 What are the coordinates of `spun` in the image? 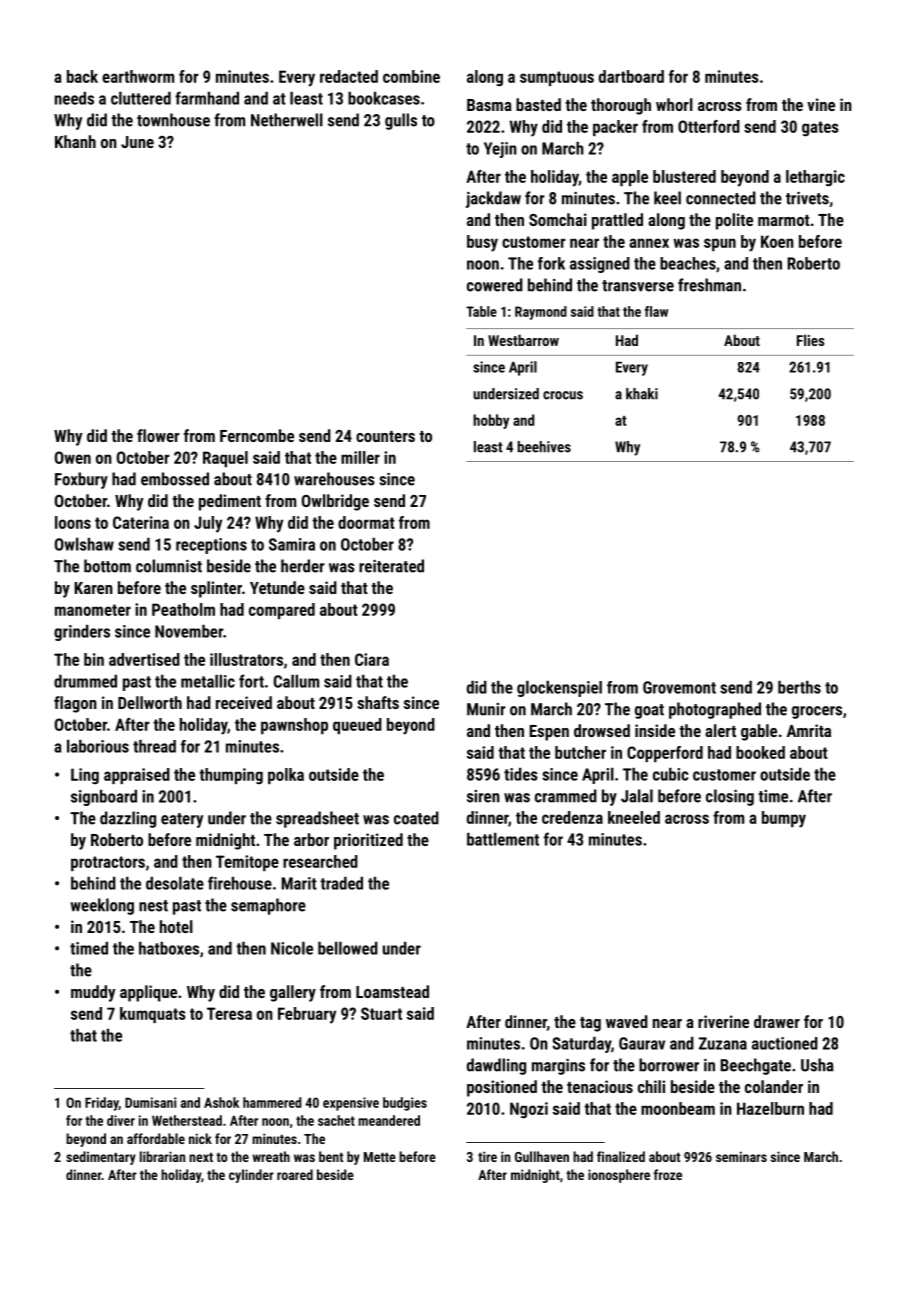 It's located at (720, 244).
